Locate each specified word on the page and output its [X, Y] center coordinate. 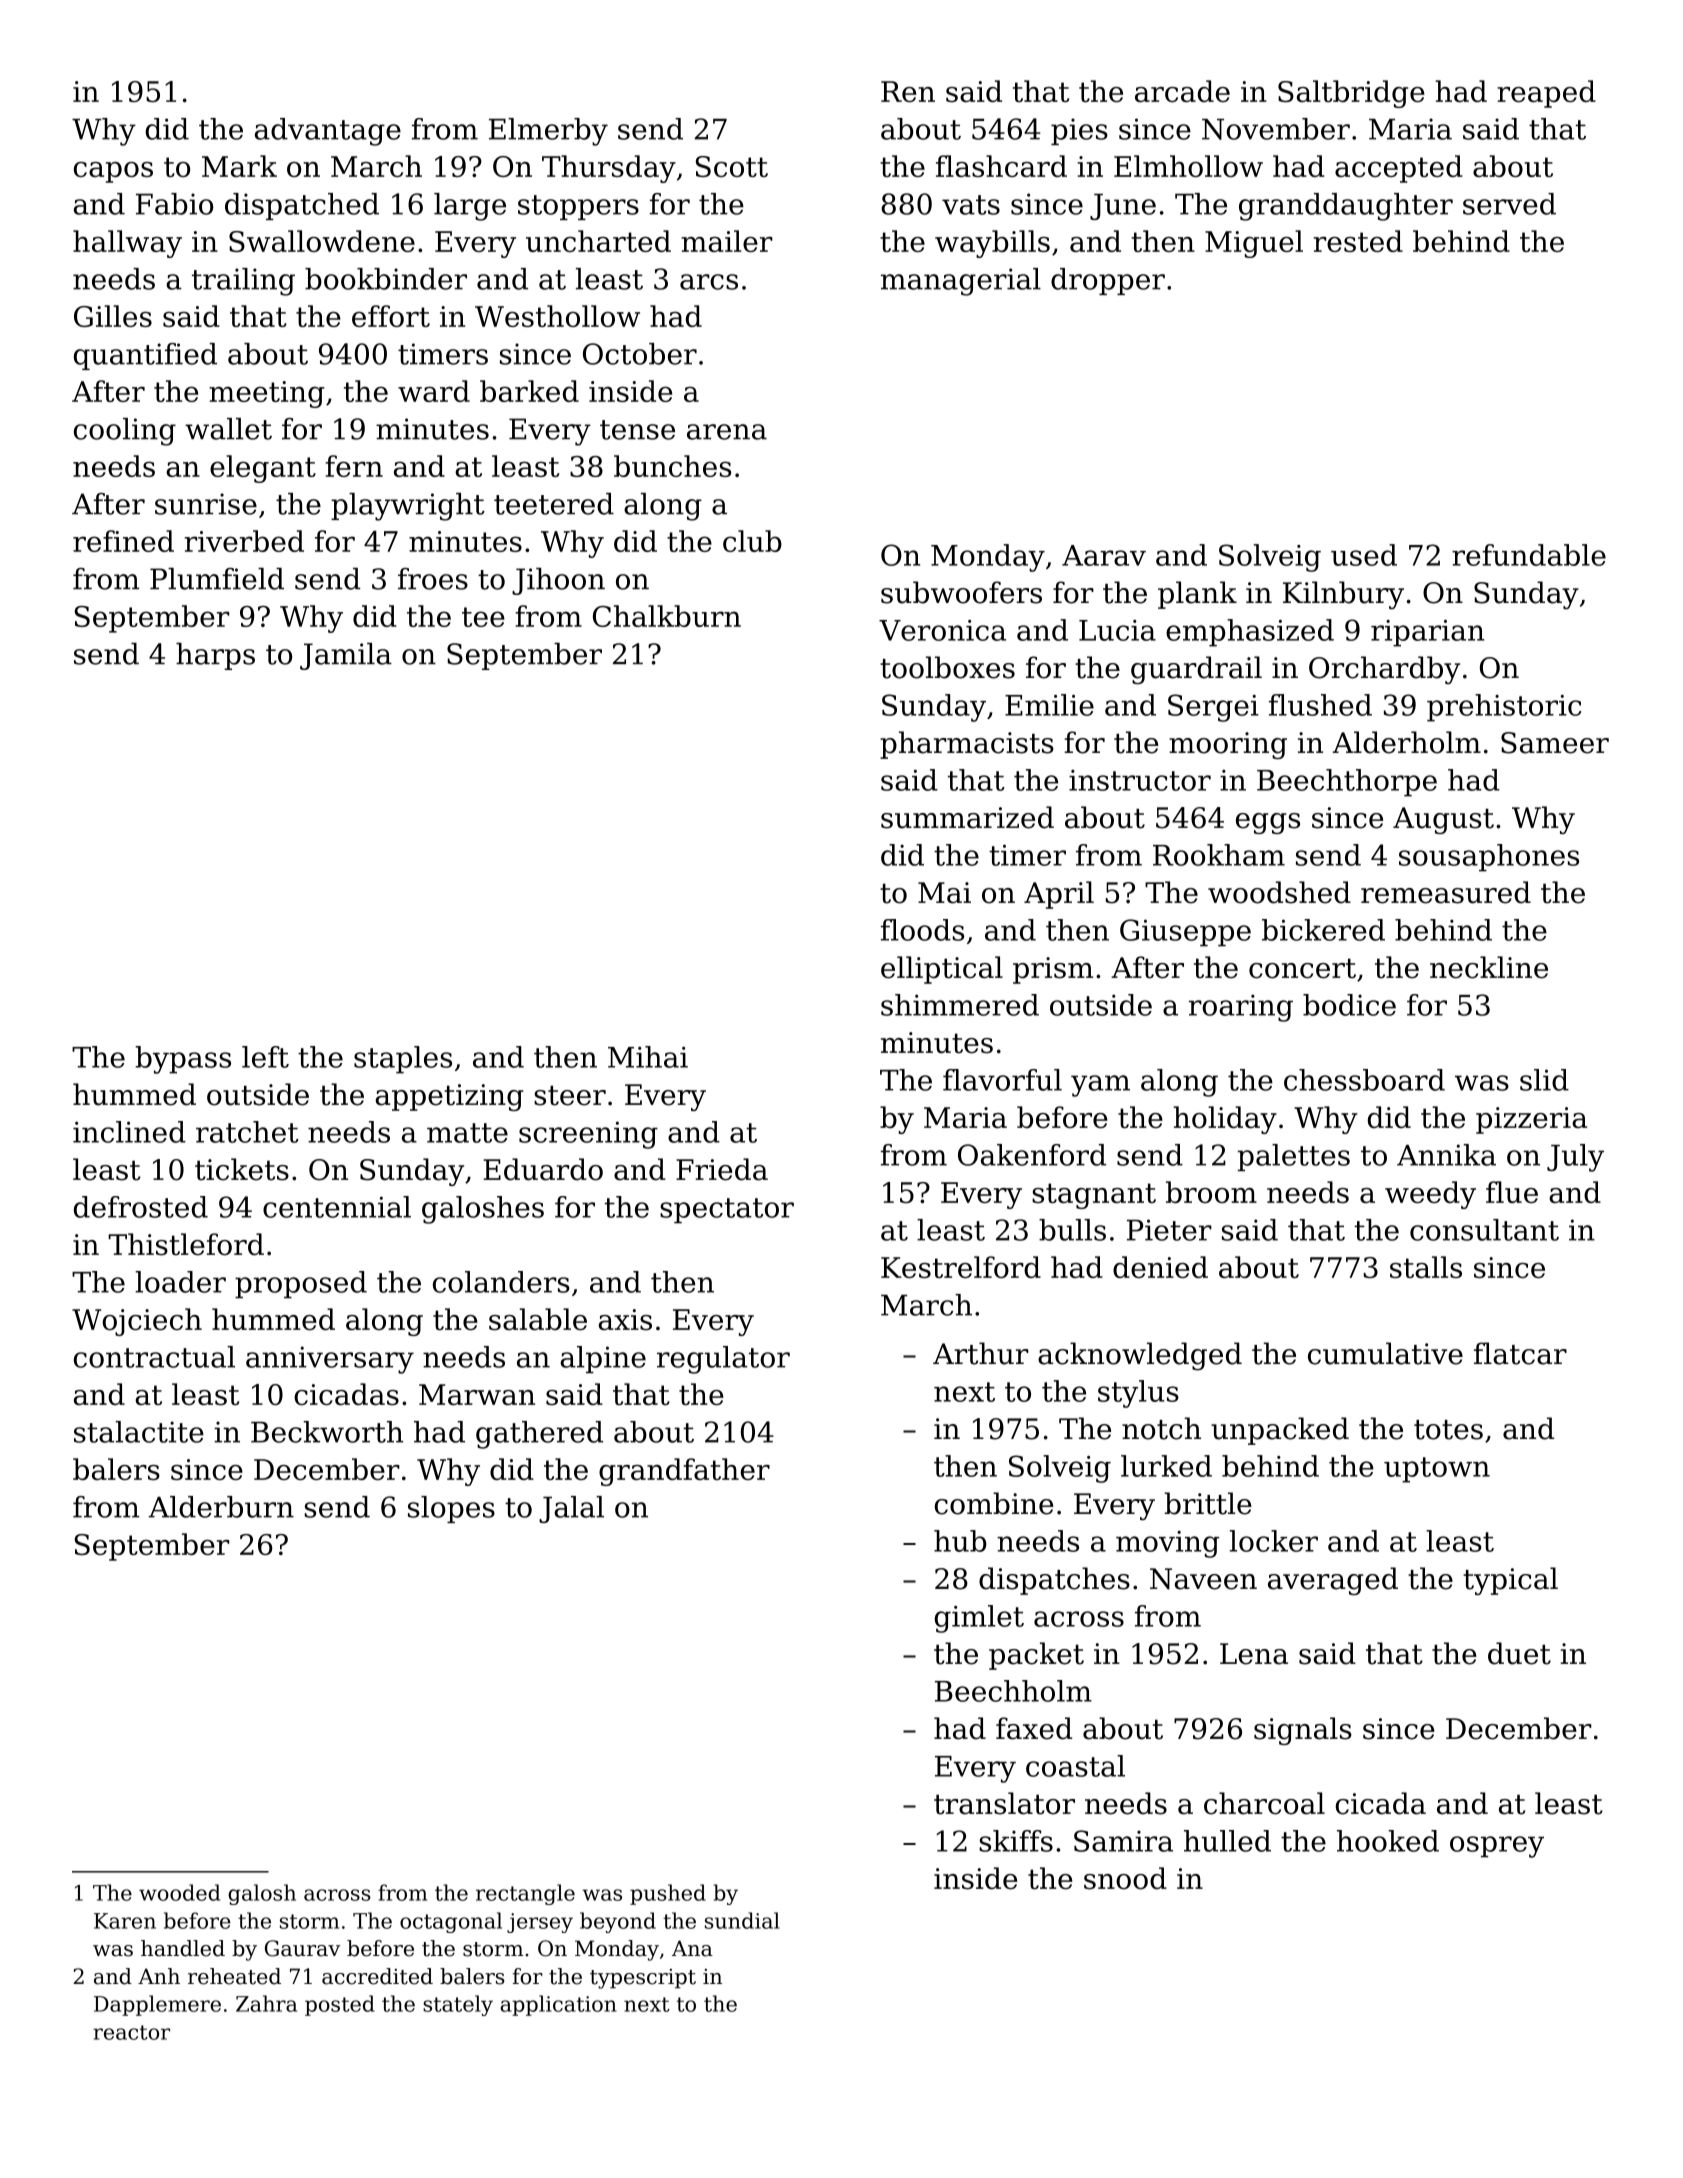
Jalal [571, 1509]
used [1364, 555]
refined [123, 541]
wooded [179, 1892]
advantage [328, 132]
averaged [1333, 1581]
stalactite [139, 1432]
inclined [129, 1132]
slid [1544, 1080]
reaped [1546, 94]
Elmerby [548, 132]
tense [637, 430]
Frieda [722, 1169]
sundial [742, 1920]
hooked [1388, 1841]
